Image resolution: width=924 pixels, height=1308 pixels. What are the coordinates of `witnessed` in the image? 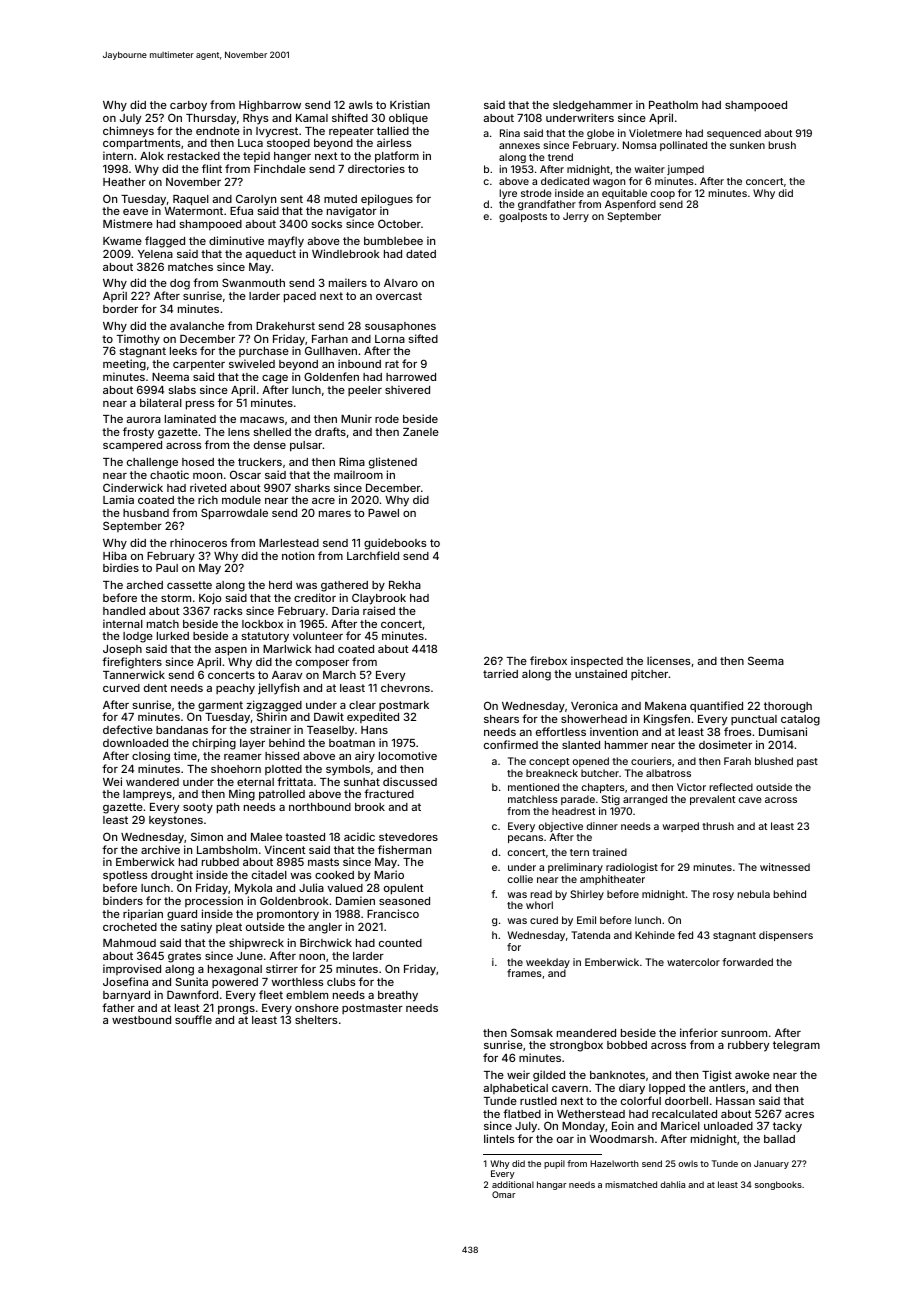 It's located at (785, 867).
